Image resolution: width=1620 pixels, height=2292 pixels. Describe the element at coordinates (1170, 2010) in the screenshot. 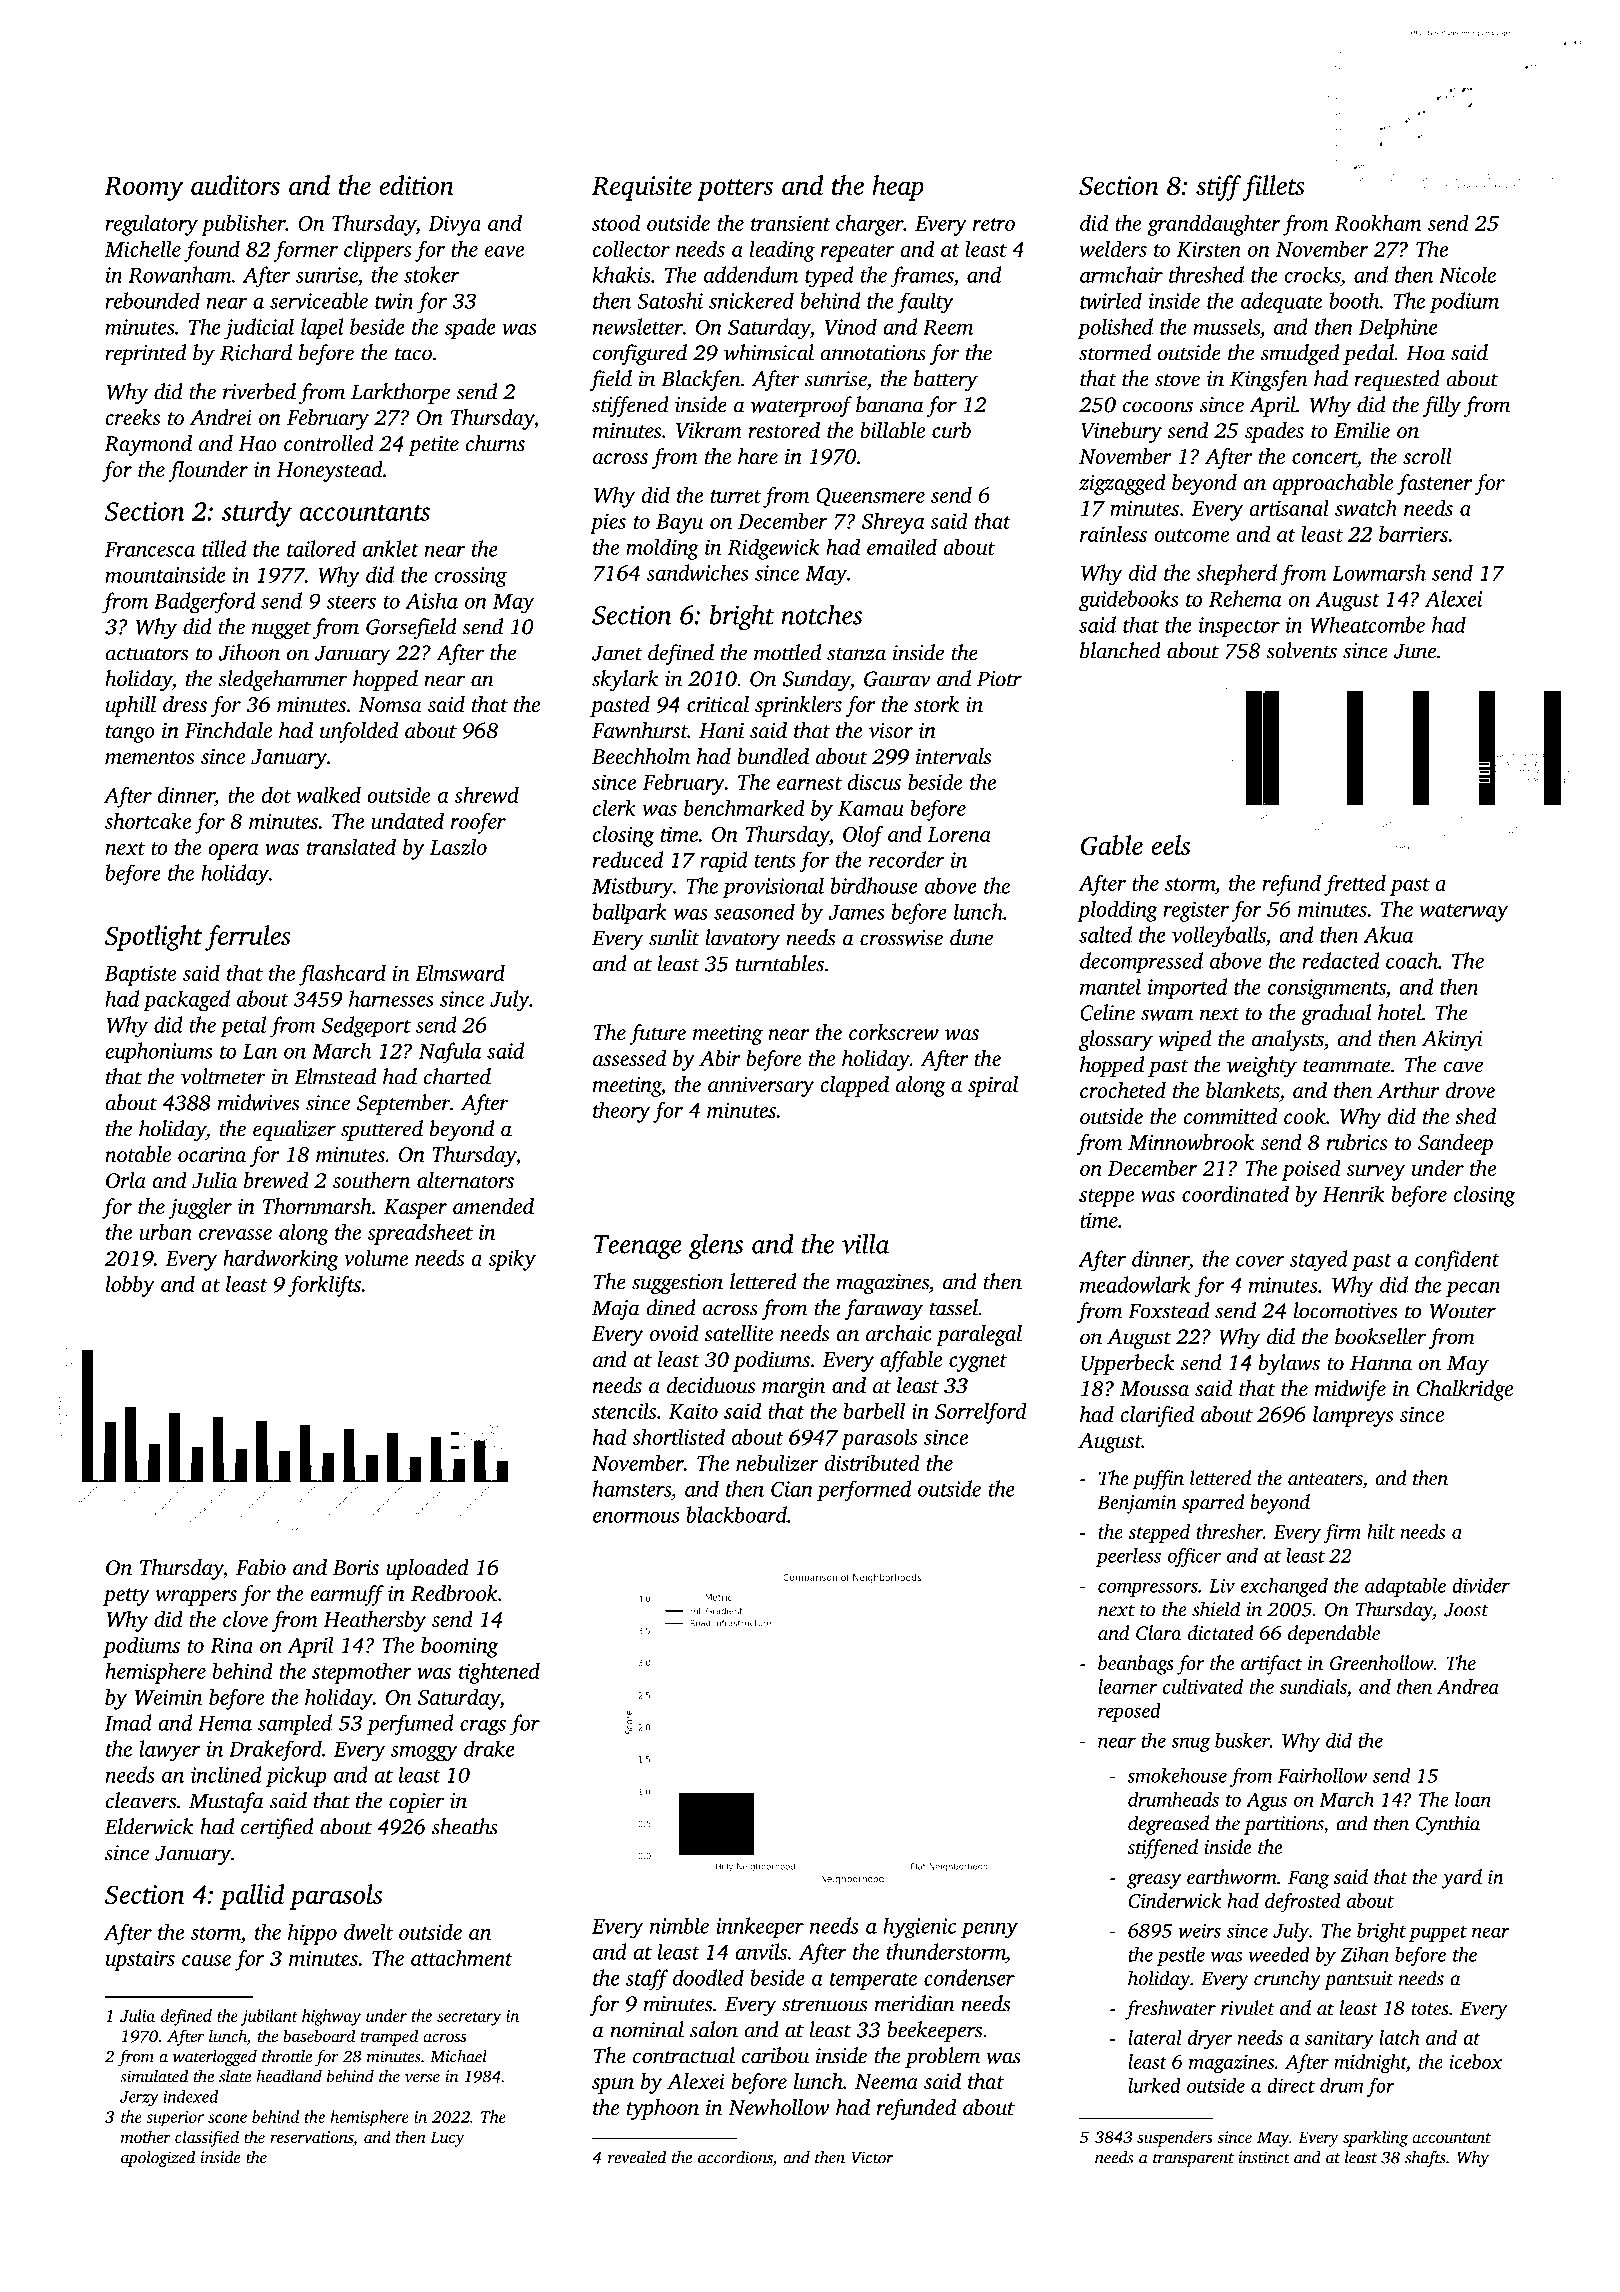

I see `freshwater` at that location.
